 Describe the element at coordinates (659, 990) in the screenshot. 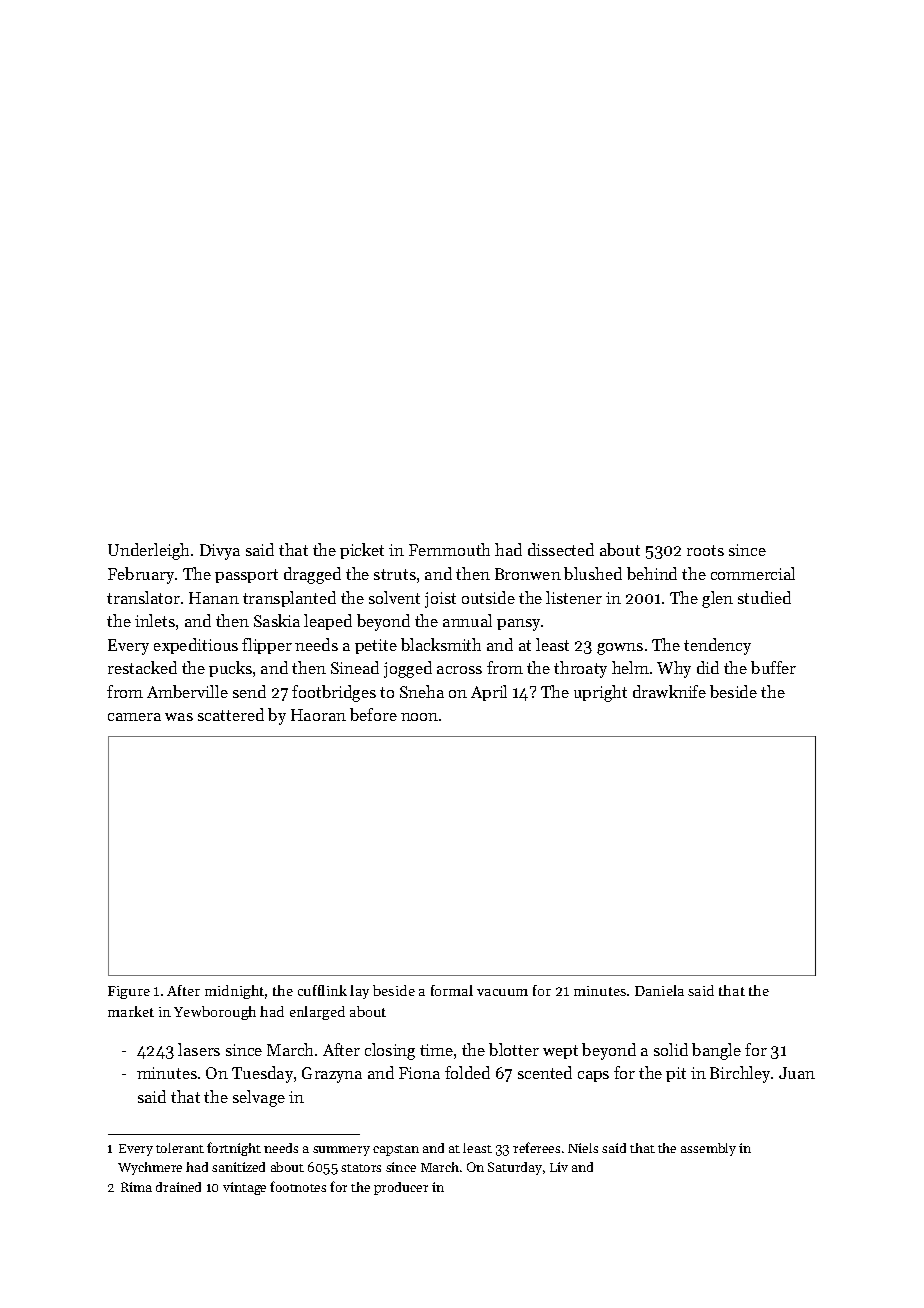

I see `Daniela` at that location.
